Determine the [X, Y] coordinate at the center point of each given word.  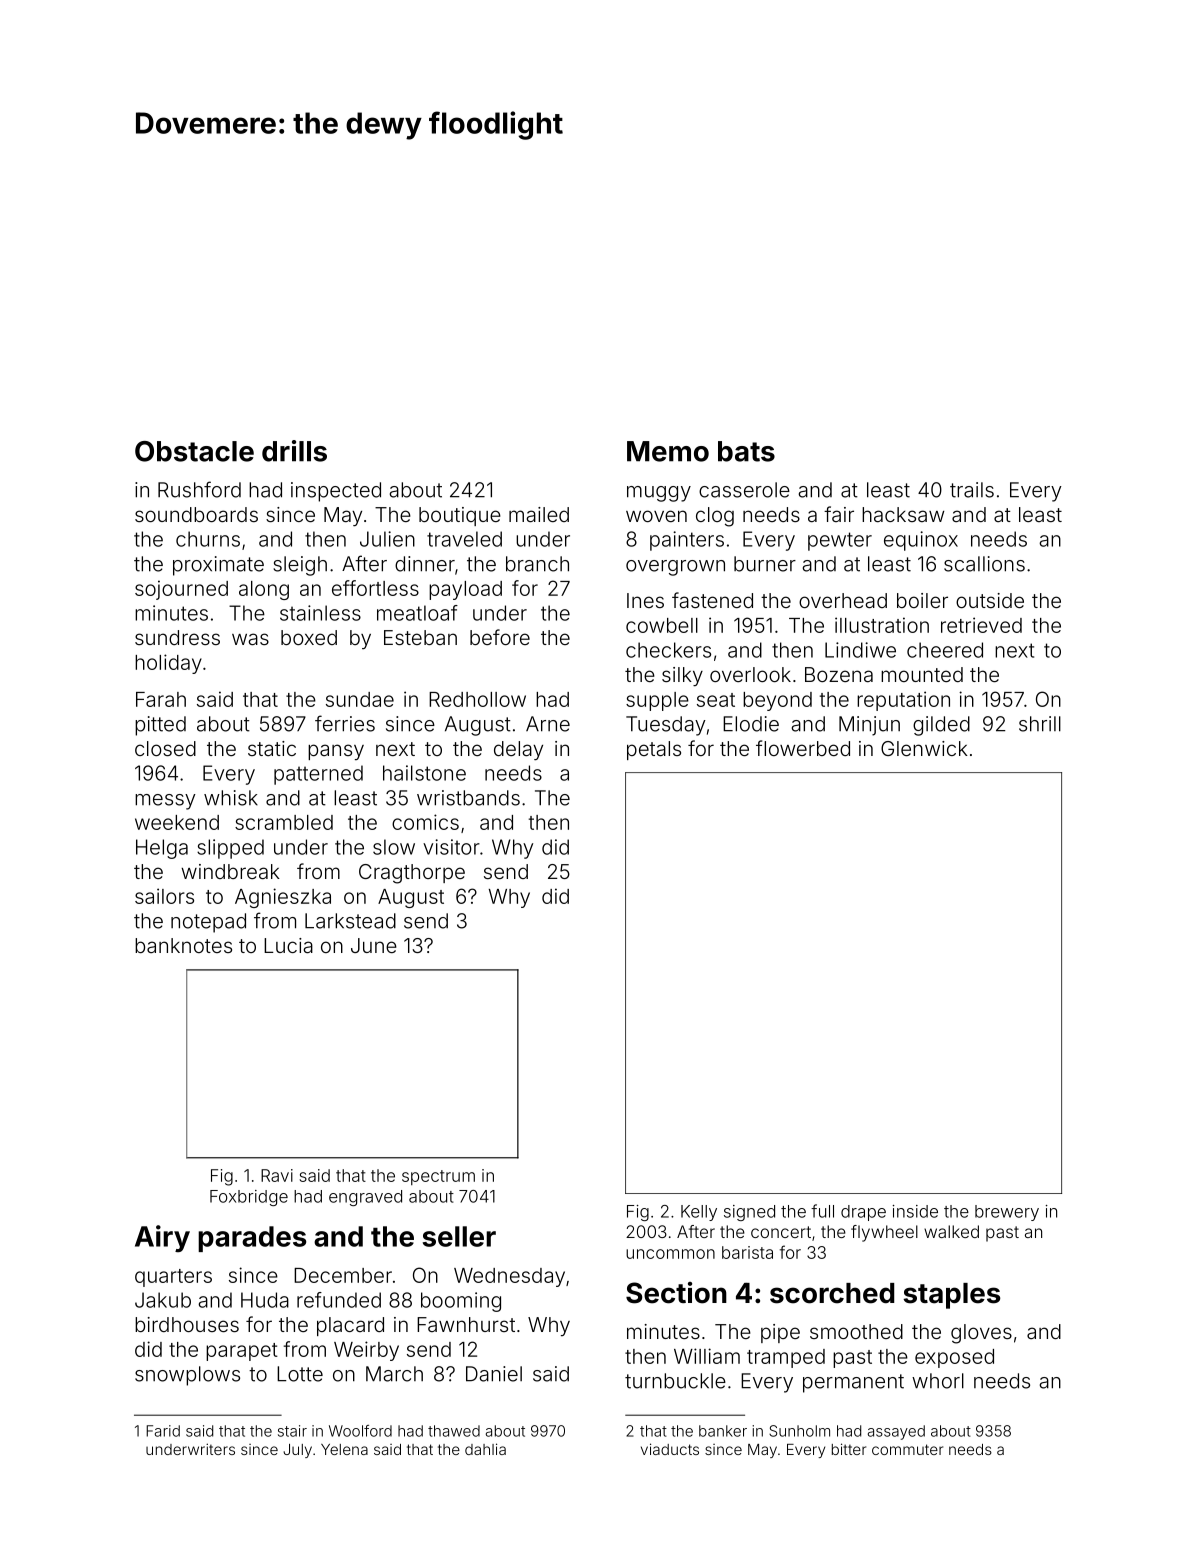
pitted [160, 726]
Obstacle [194, 451]
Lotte [300, 1374]
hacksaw [903, 514]
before [500, 637]
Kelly [699, 1213]
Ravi [277, 1175]
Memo [668, 451]
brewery [1007, 1213]
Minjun [869, 726]
